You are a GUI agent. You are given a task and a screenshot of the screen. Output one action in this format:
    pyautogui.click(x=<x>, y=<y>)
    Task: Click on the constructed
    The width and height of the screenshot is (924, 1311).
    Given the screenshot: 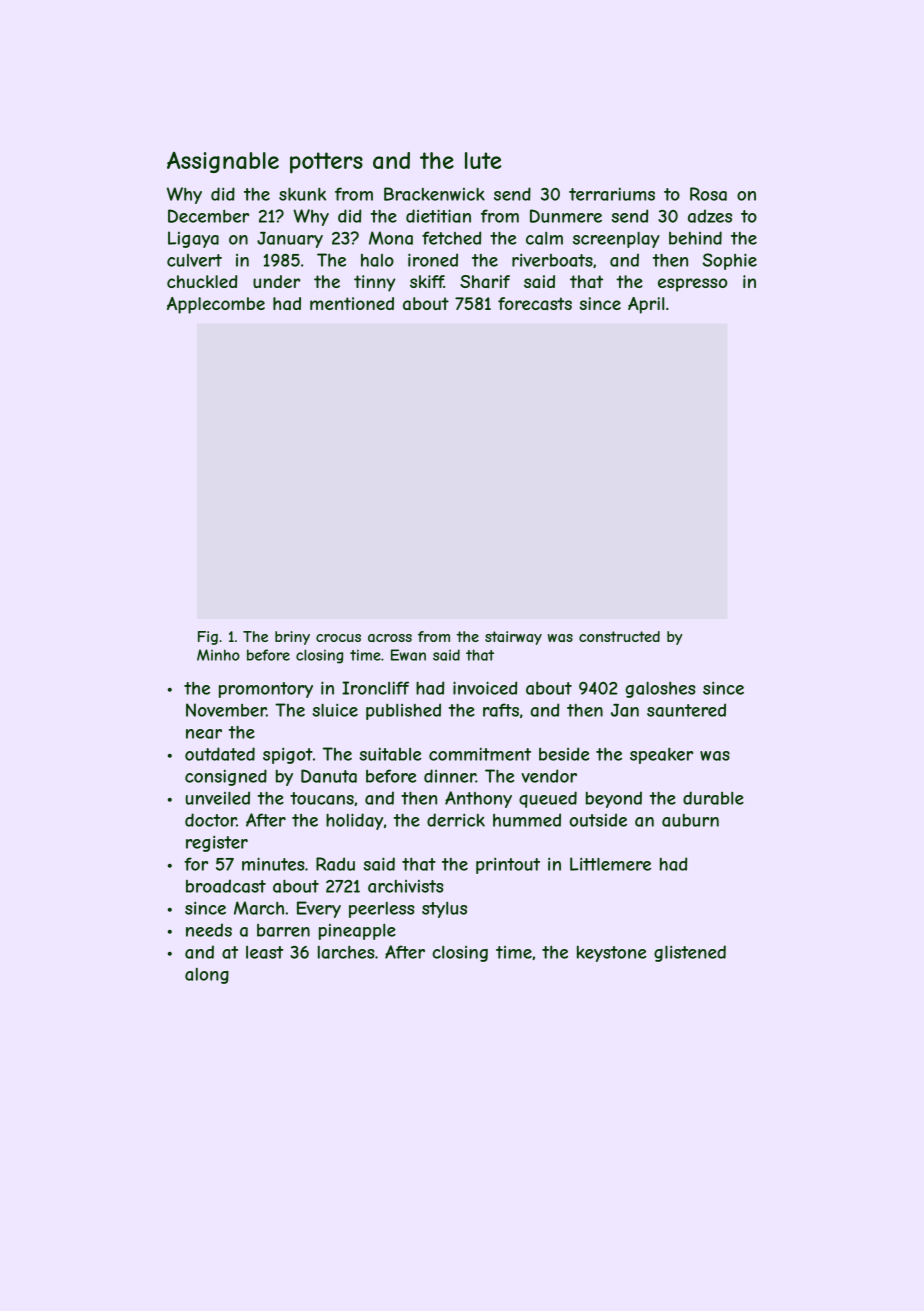 What is the action you would take?
    pyautogui.click(x=619, y=636)
